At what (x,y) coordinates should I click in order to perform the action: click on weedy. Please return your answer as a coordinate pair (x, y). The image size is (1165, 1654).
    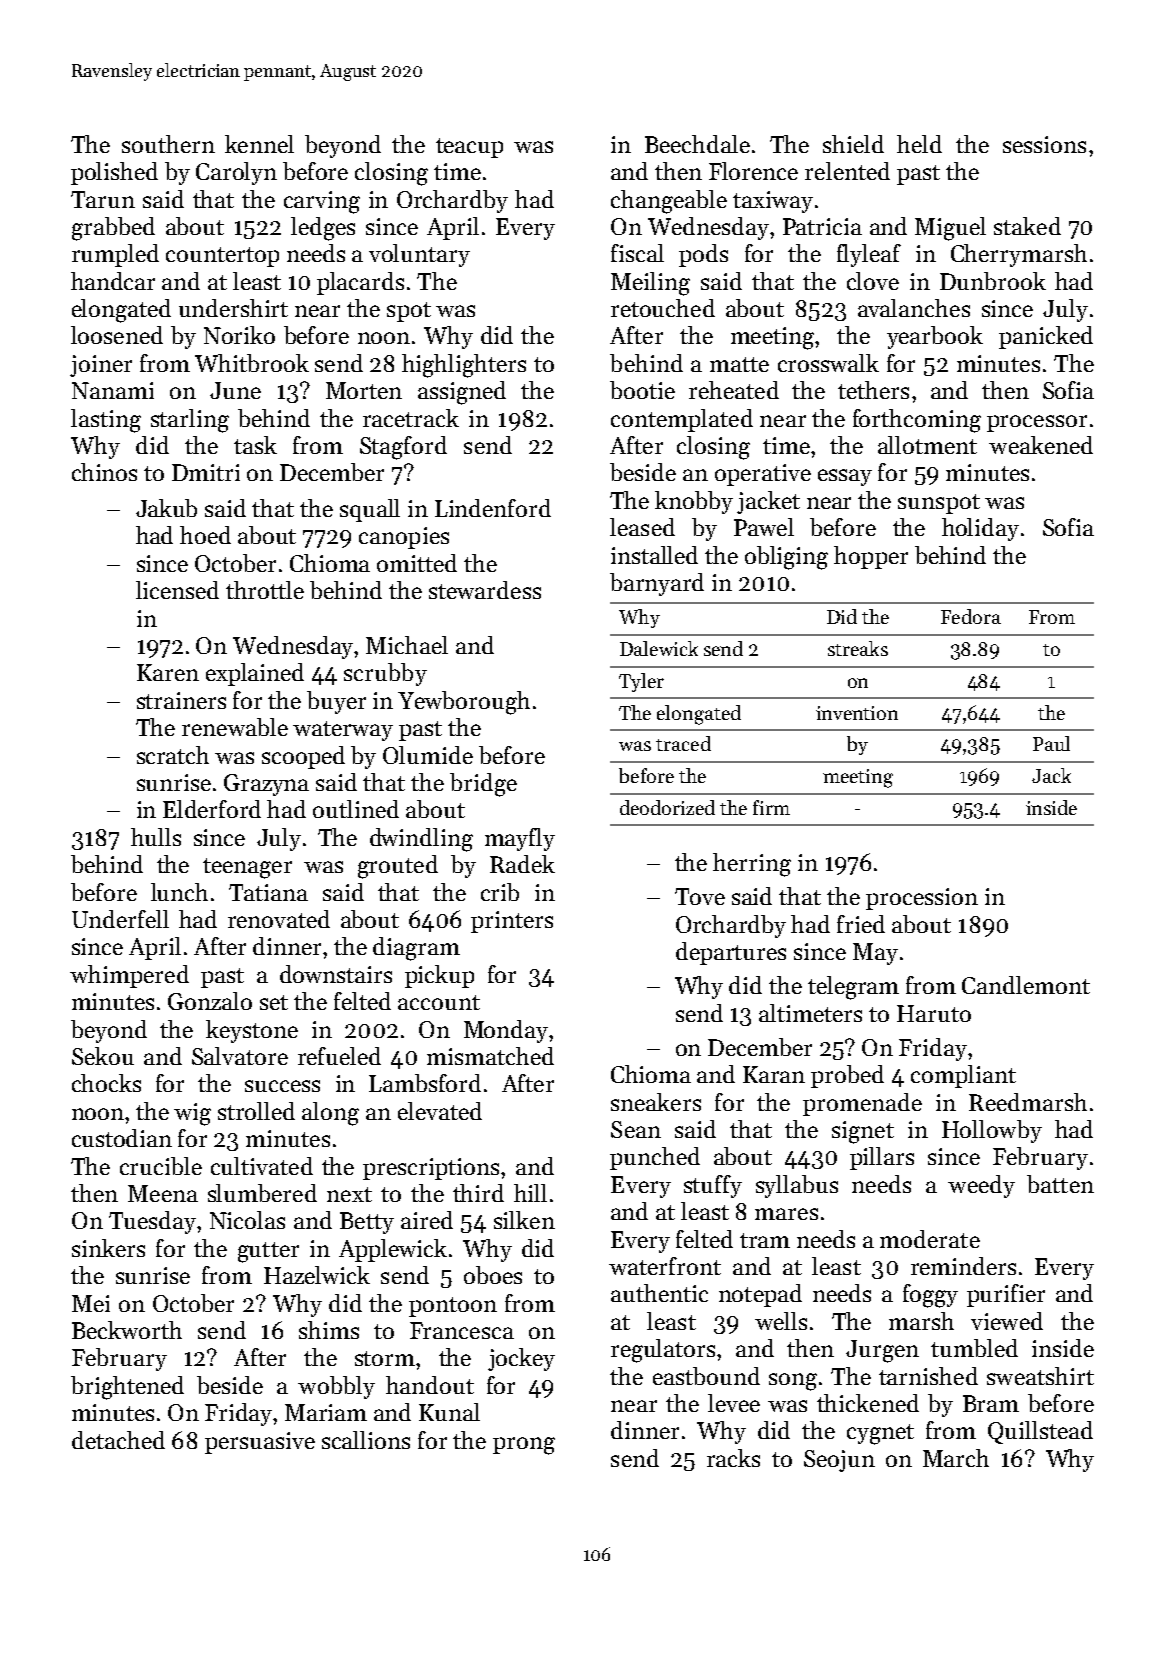
    Looking at the image, I should click on (981, 1186).
